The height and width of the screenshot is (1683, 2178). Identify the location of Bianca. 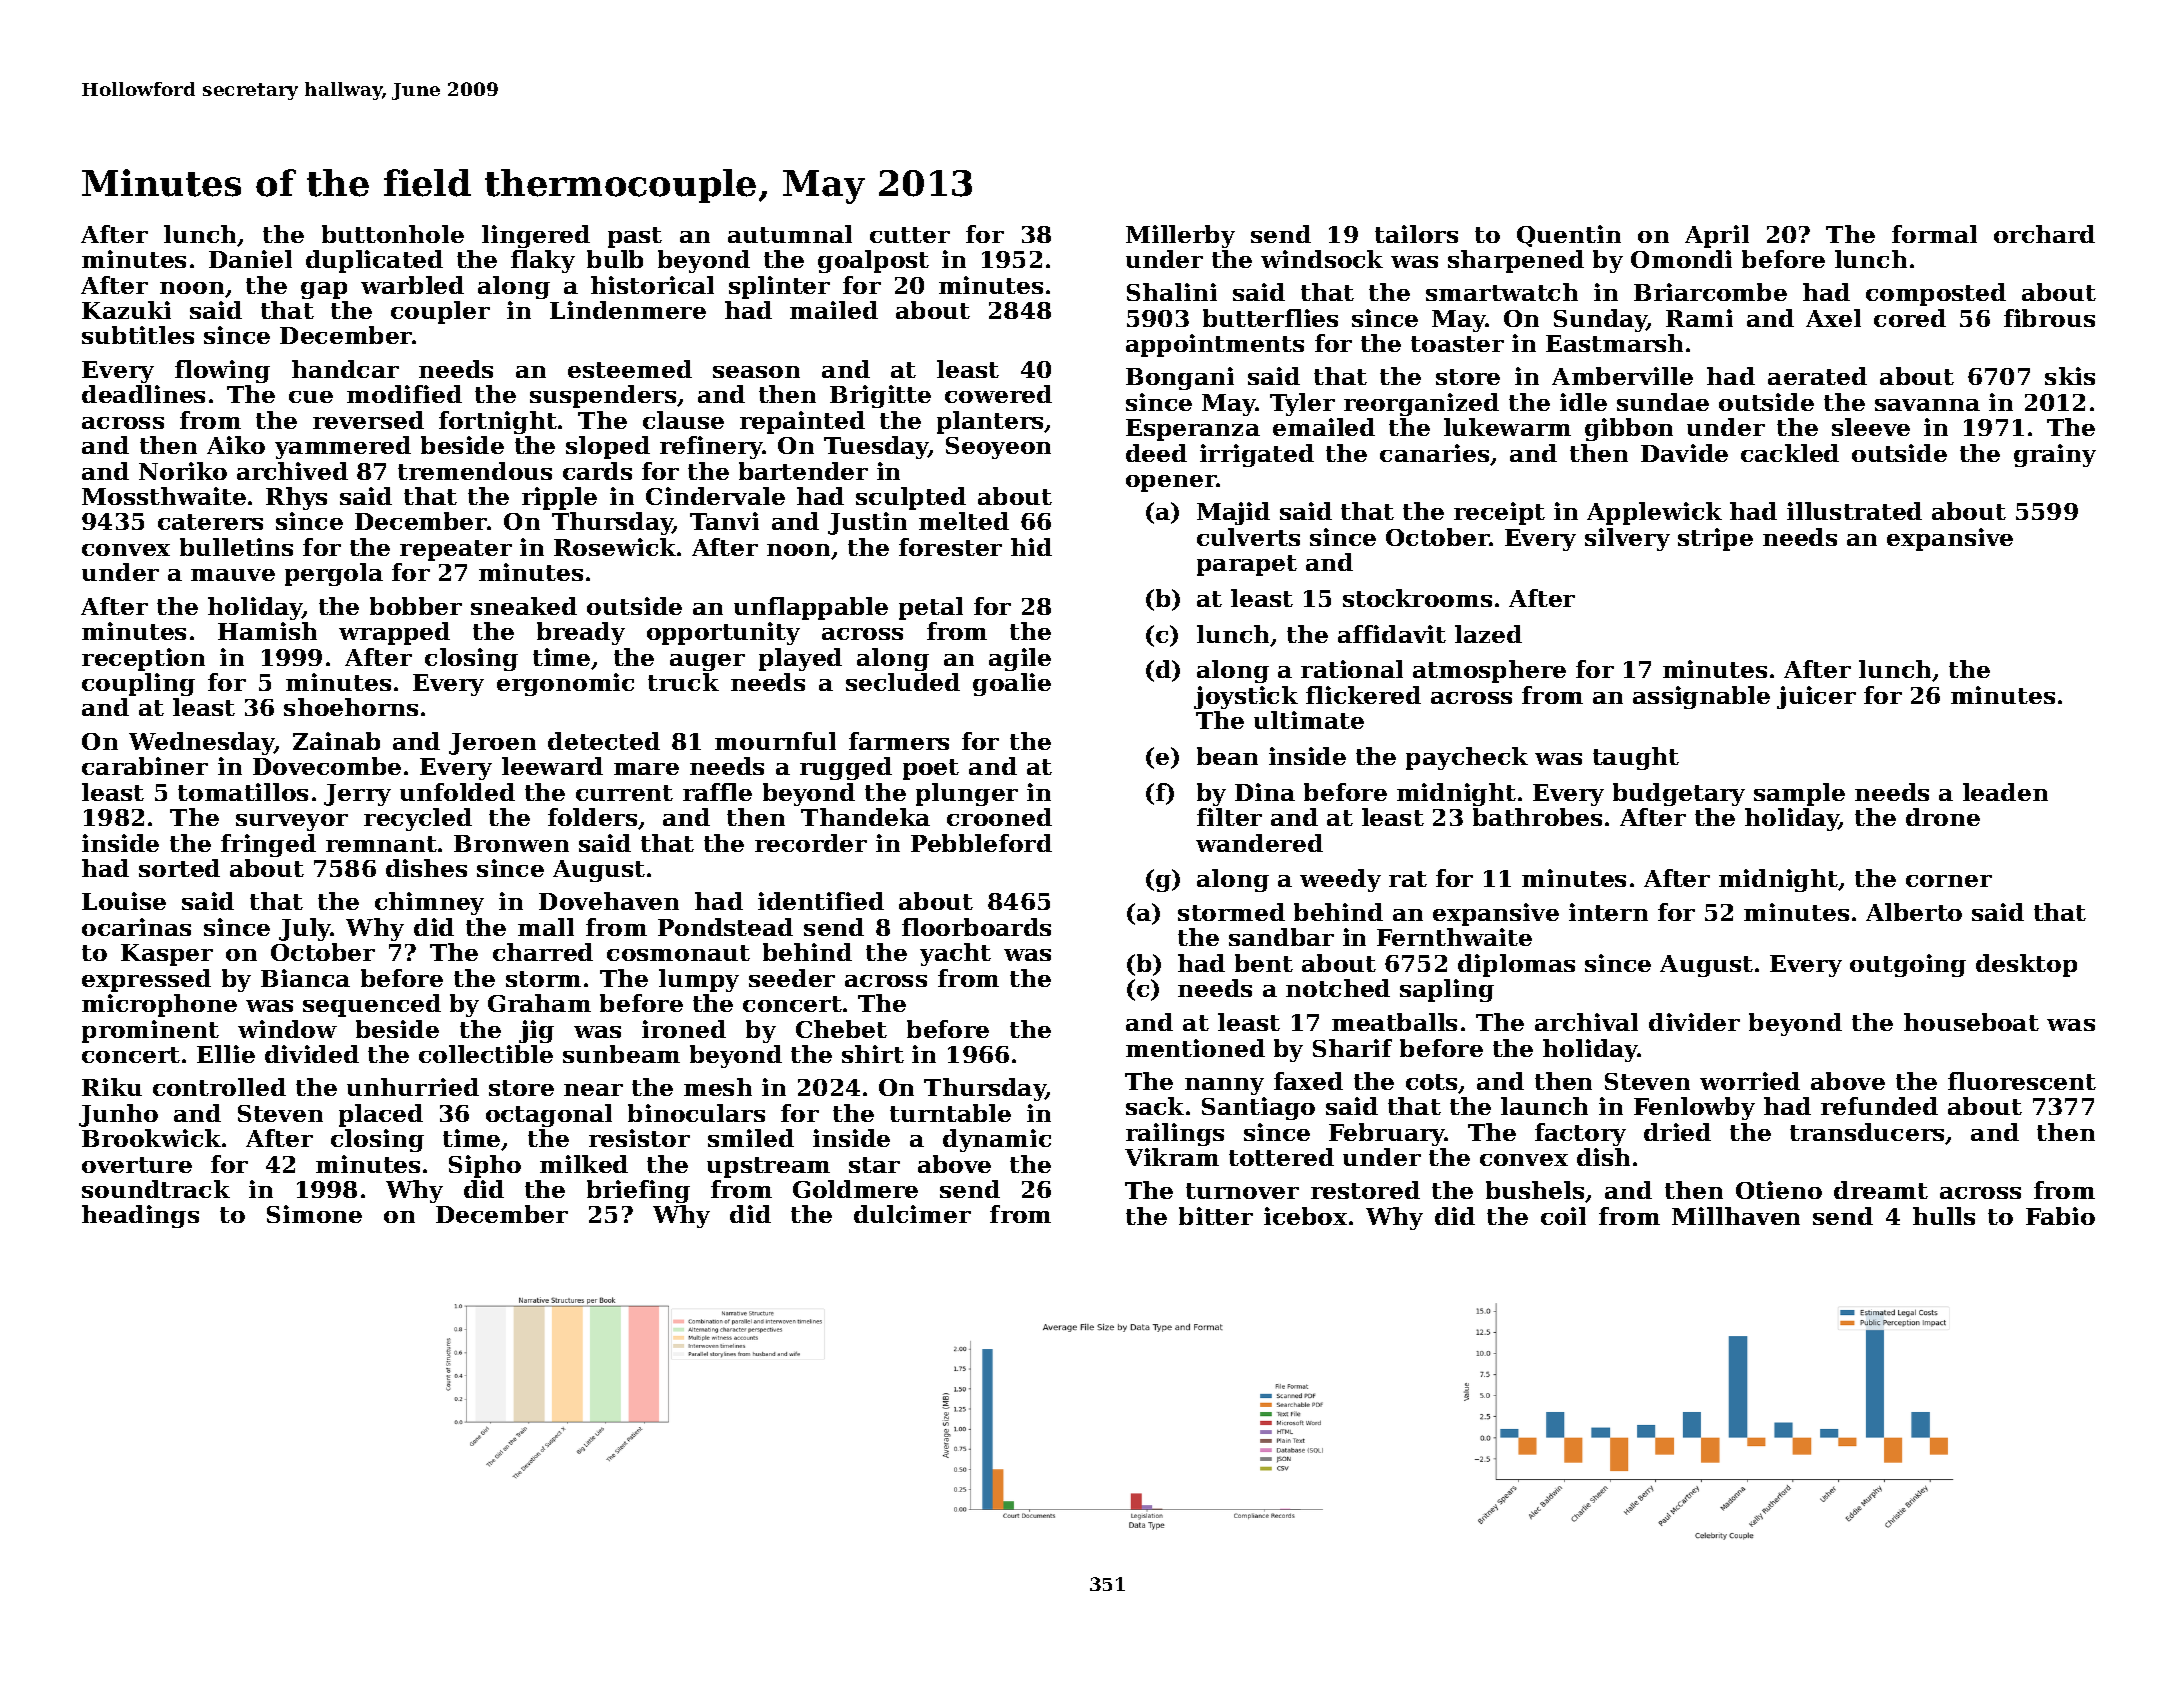
(305, 978).
